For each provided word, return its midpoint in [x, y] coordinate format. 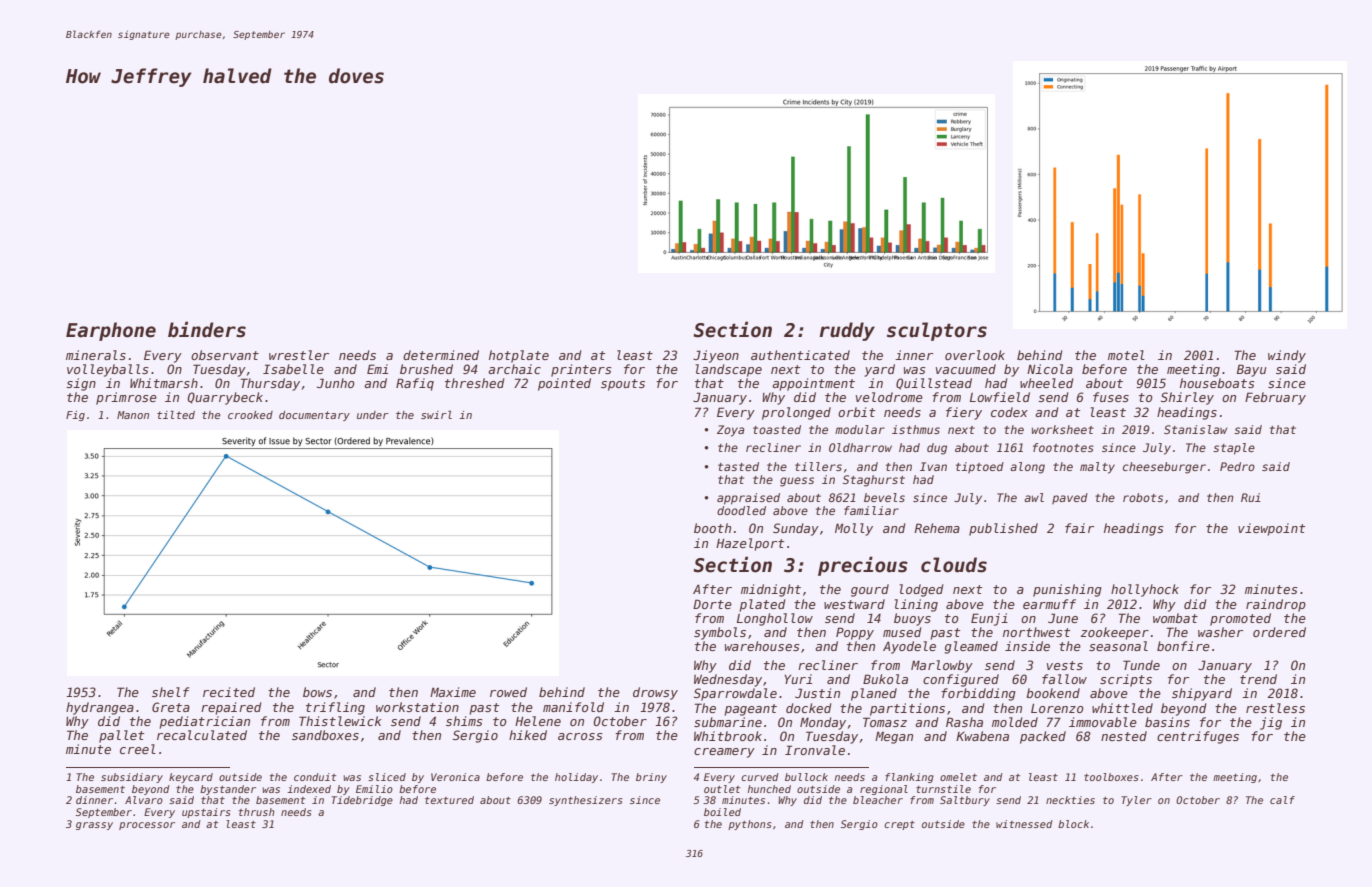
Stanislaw [1195, 429]
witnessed [1024, 824]
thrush [257, 812]
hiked [528, 735]
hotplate [519, 356]
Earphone [111, 331]
